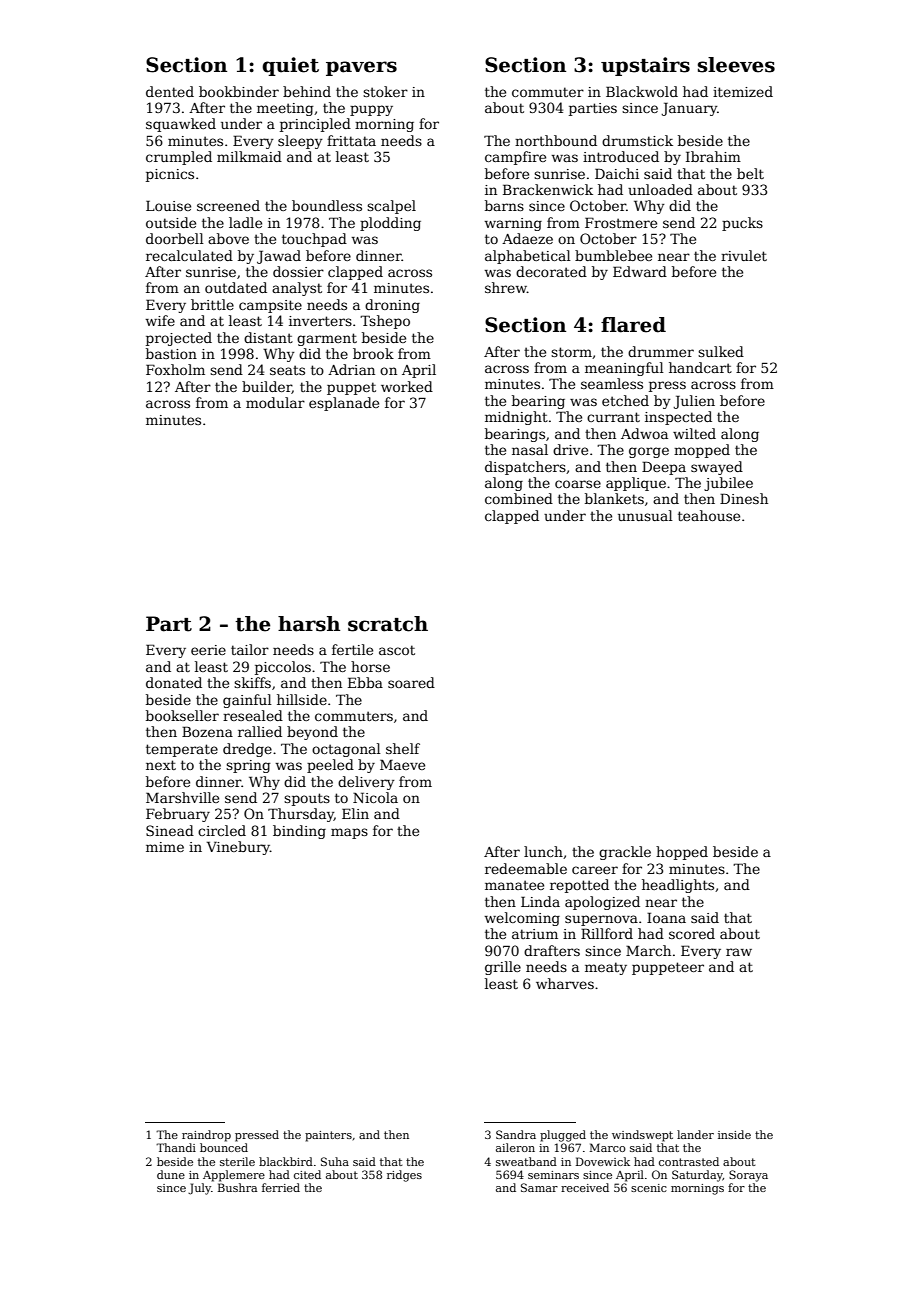  Describe the element at coordinates (275, 402) in the screenshot. I see `modular` at that location.
